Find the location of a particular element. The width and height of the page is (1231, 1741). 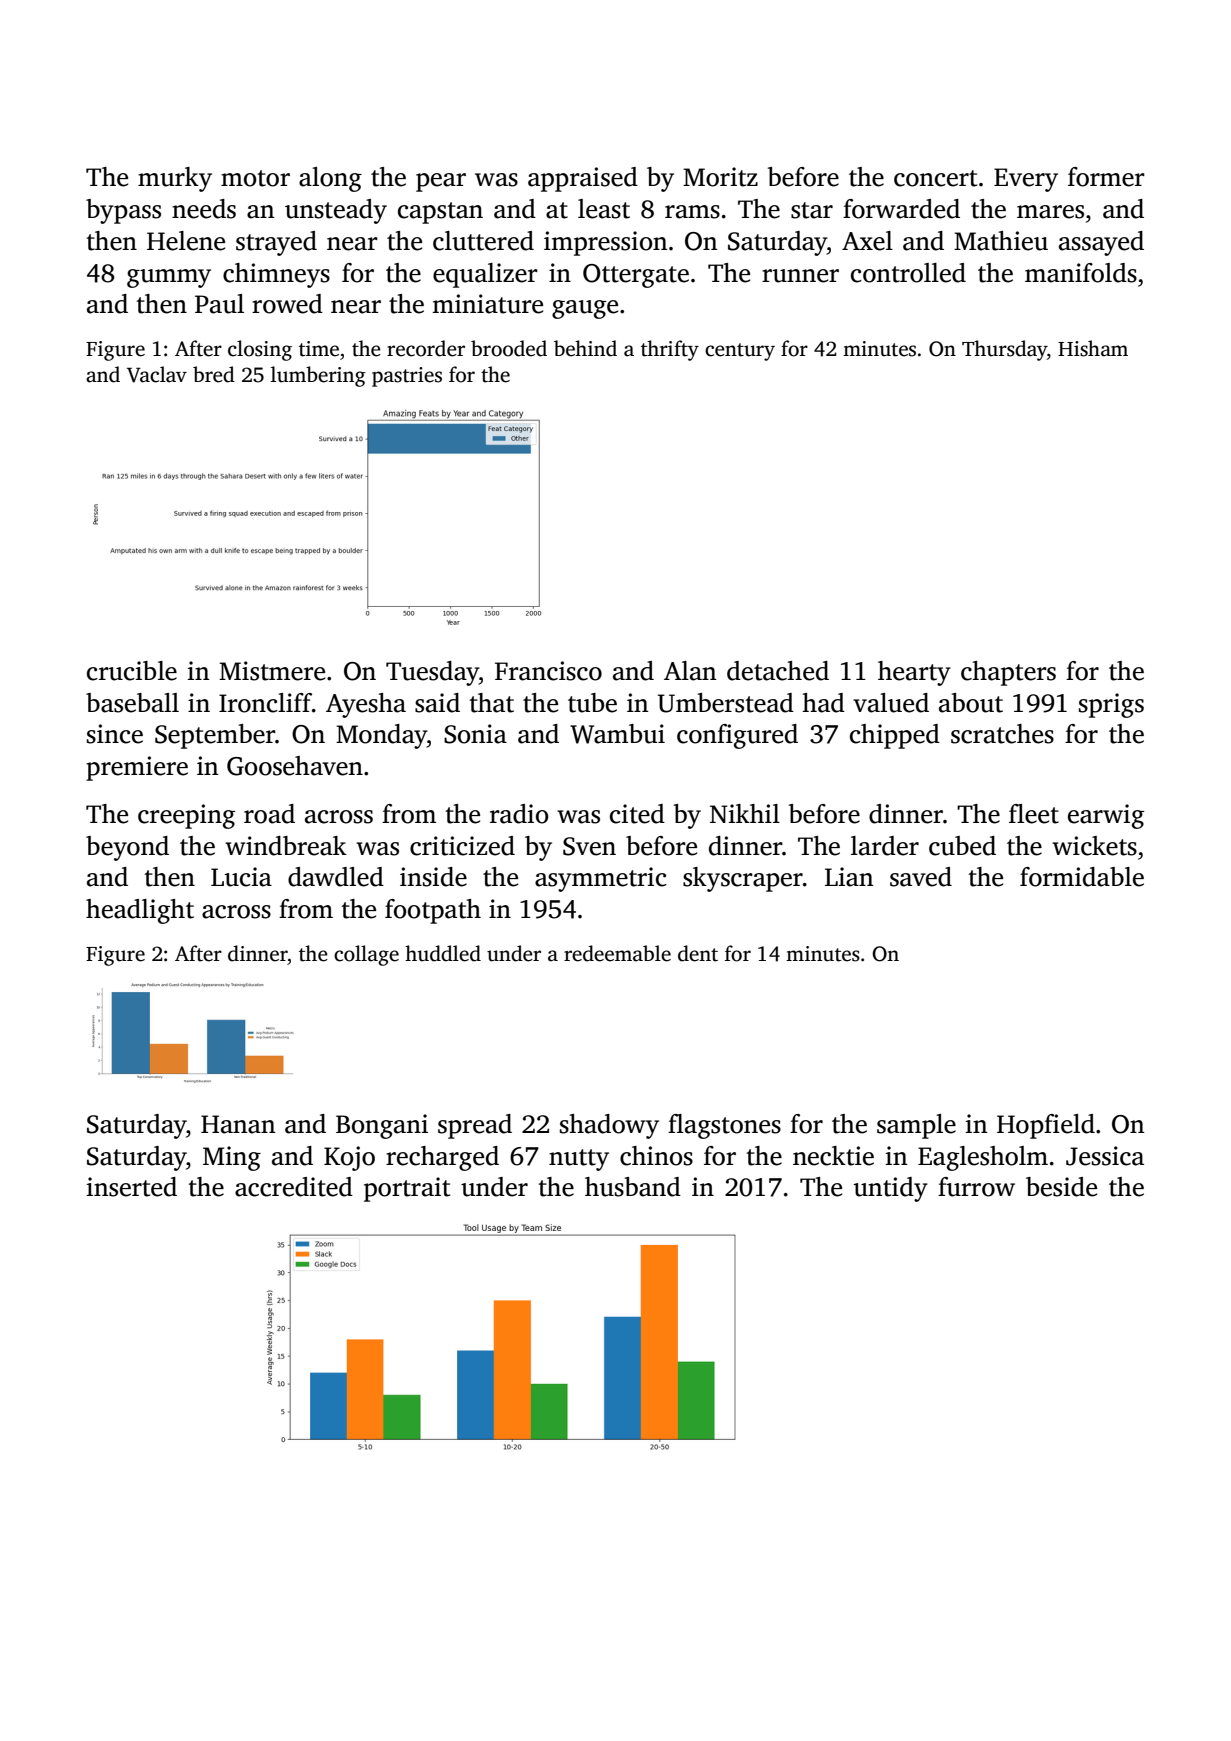

headlight is located at coordinates (140, 911).
